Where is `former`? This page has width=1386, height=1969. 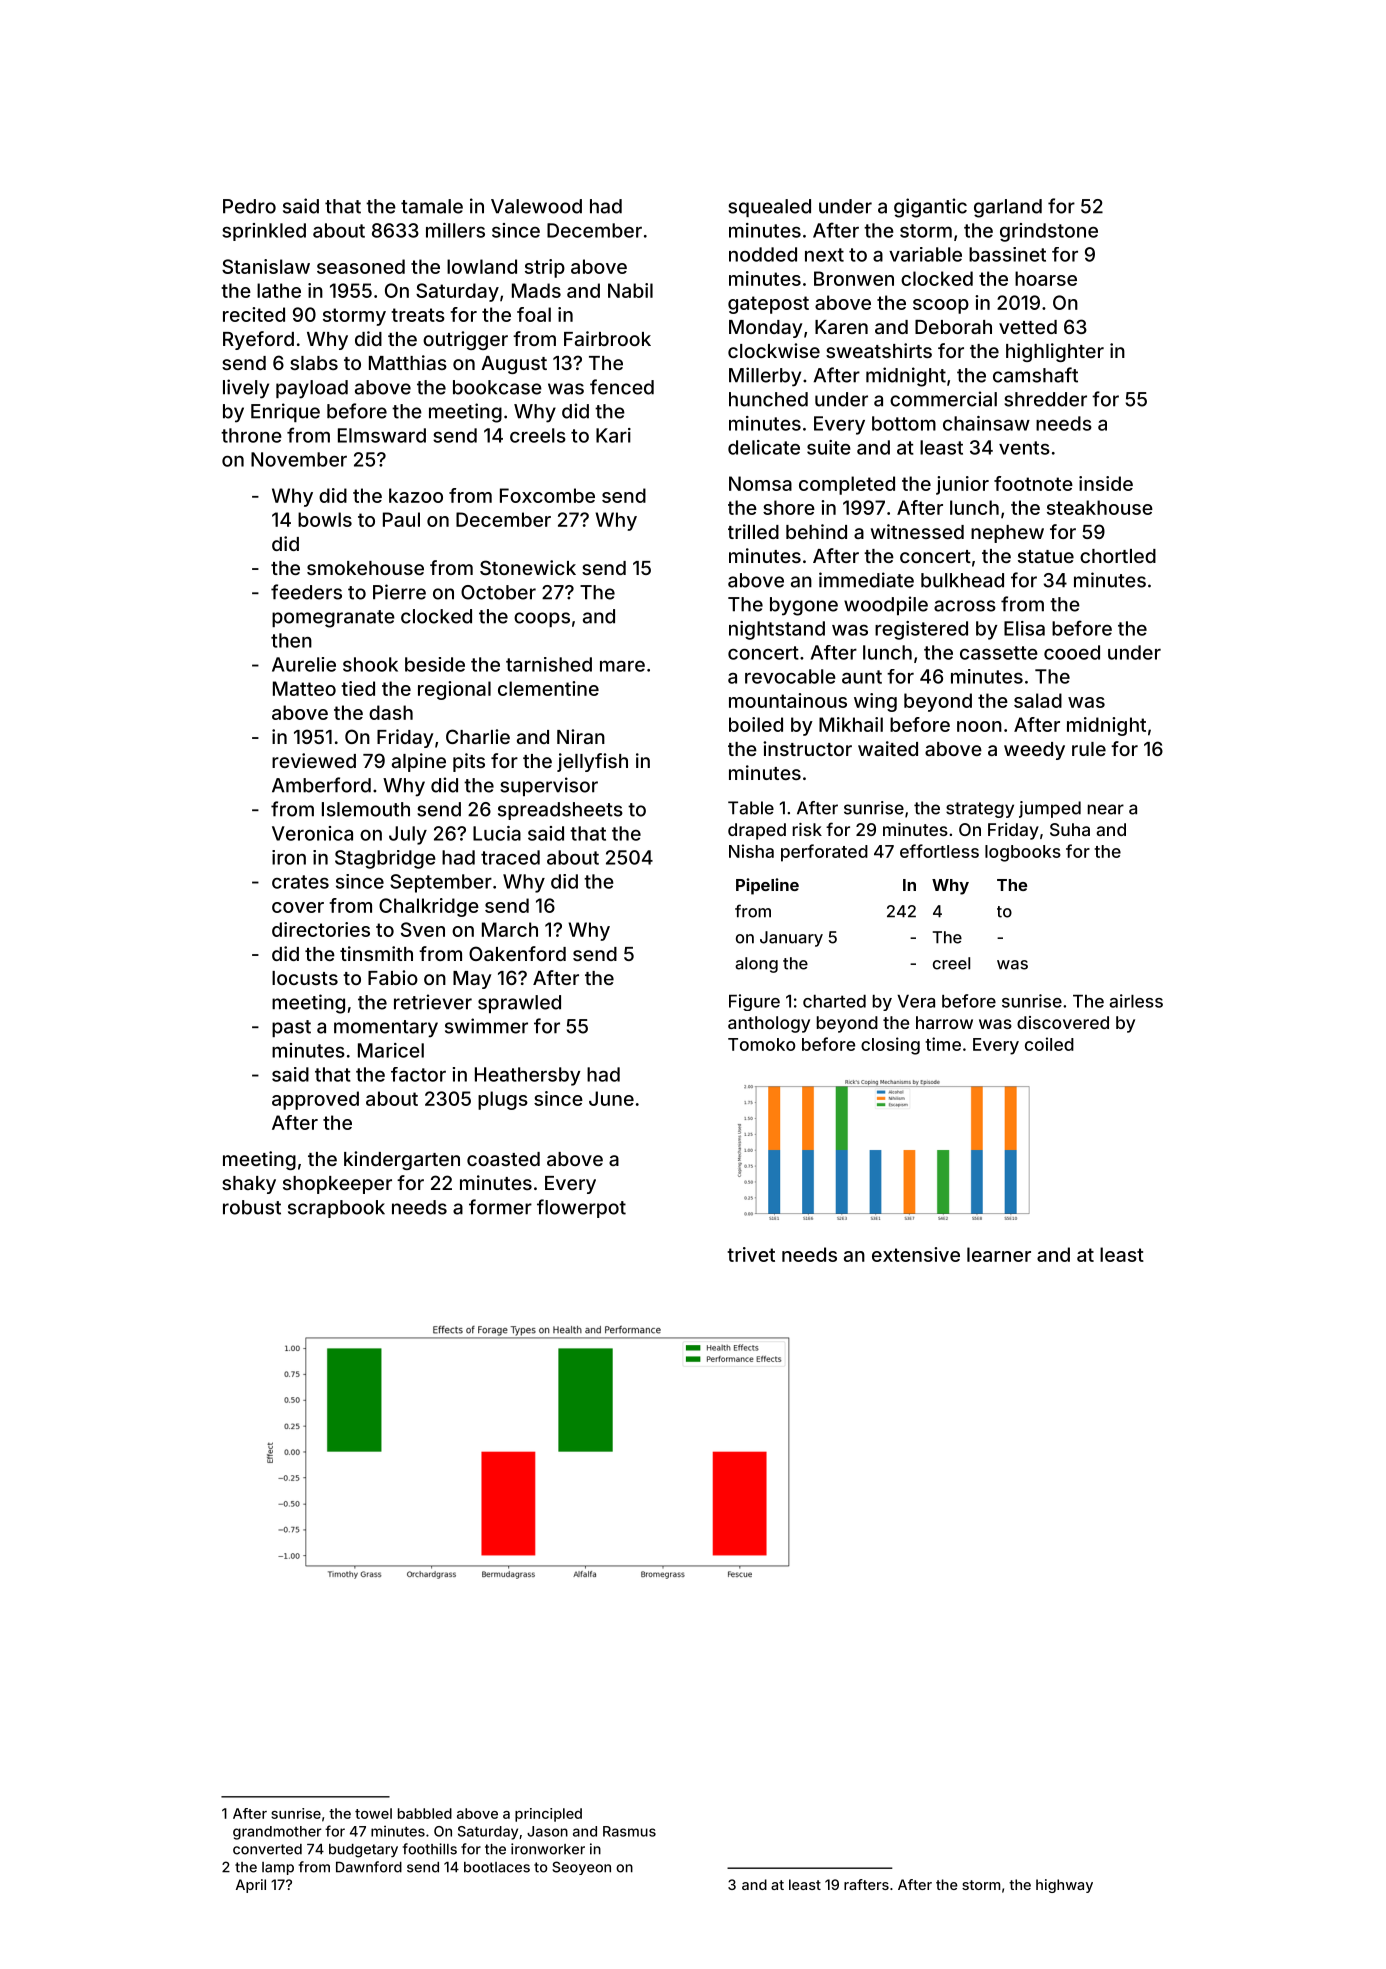
former is located at coordinates (500, 1207).
